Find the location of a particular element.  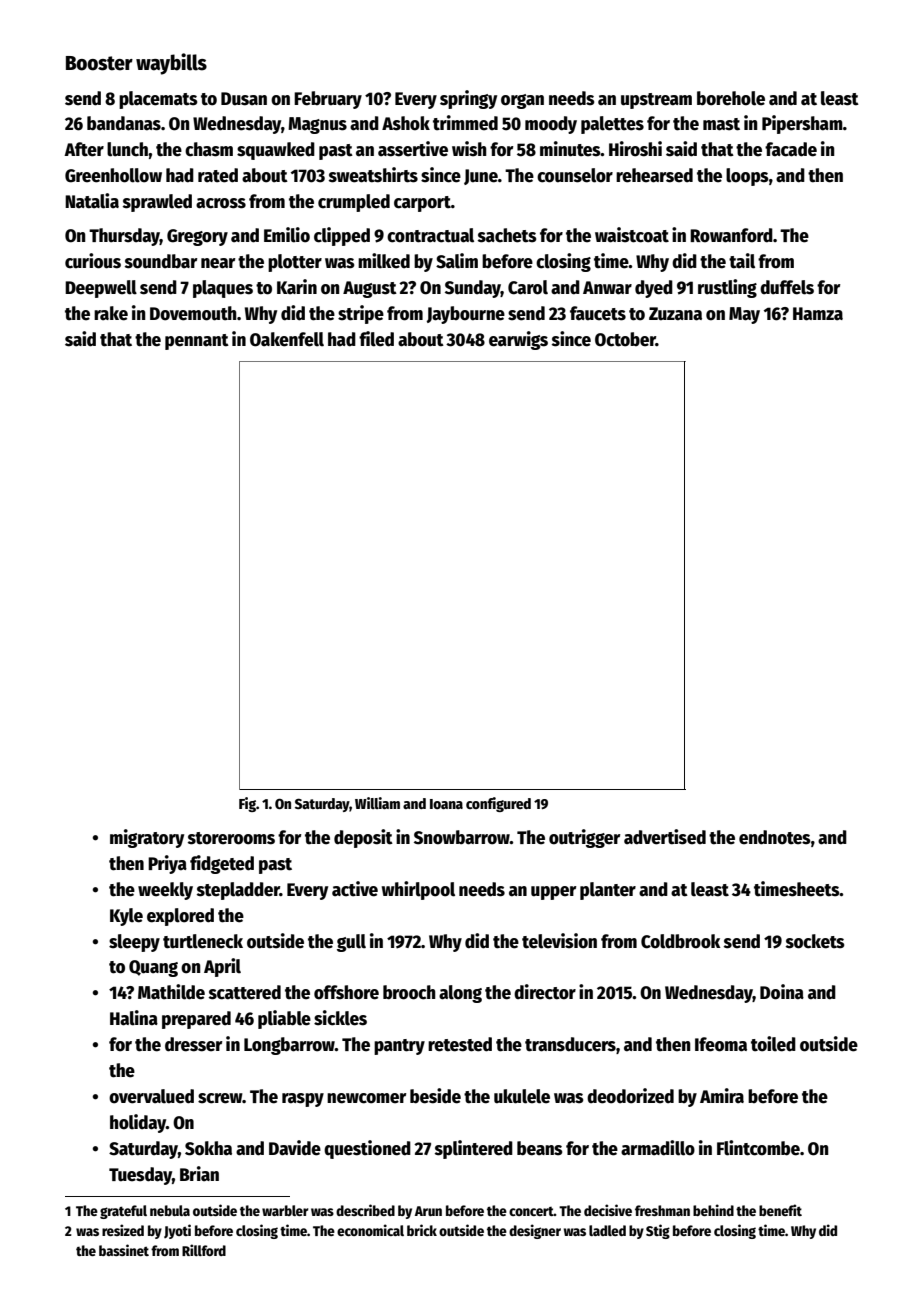

borehole is located at coordinates (731, 98).
